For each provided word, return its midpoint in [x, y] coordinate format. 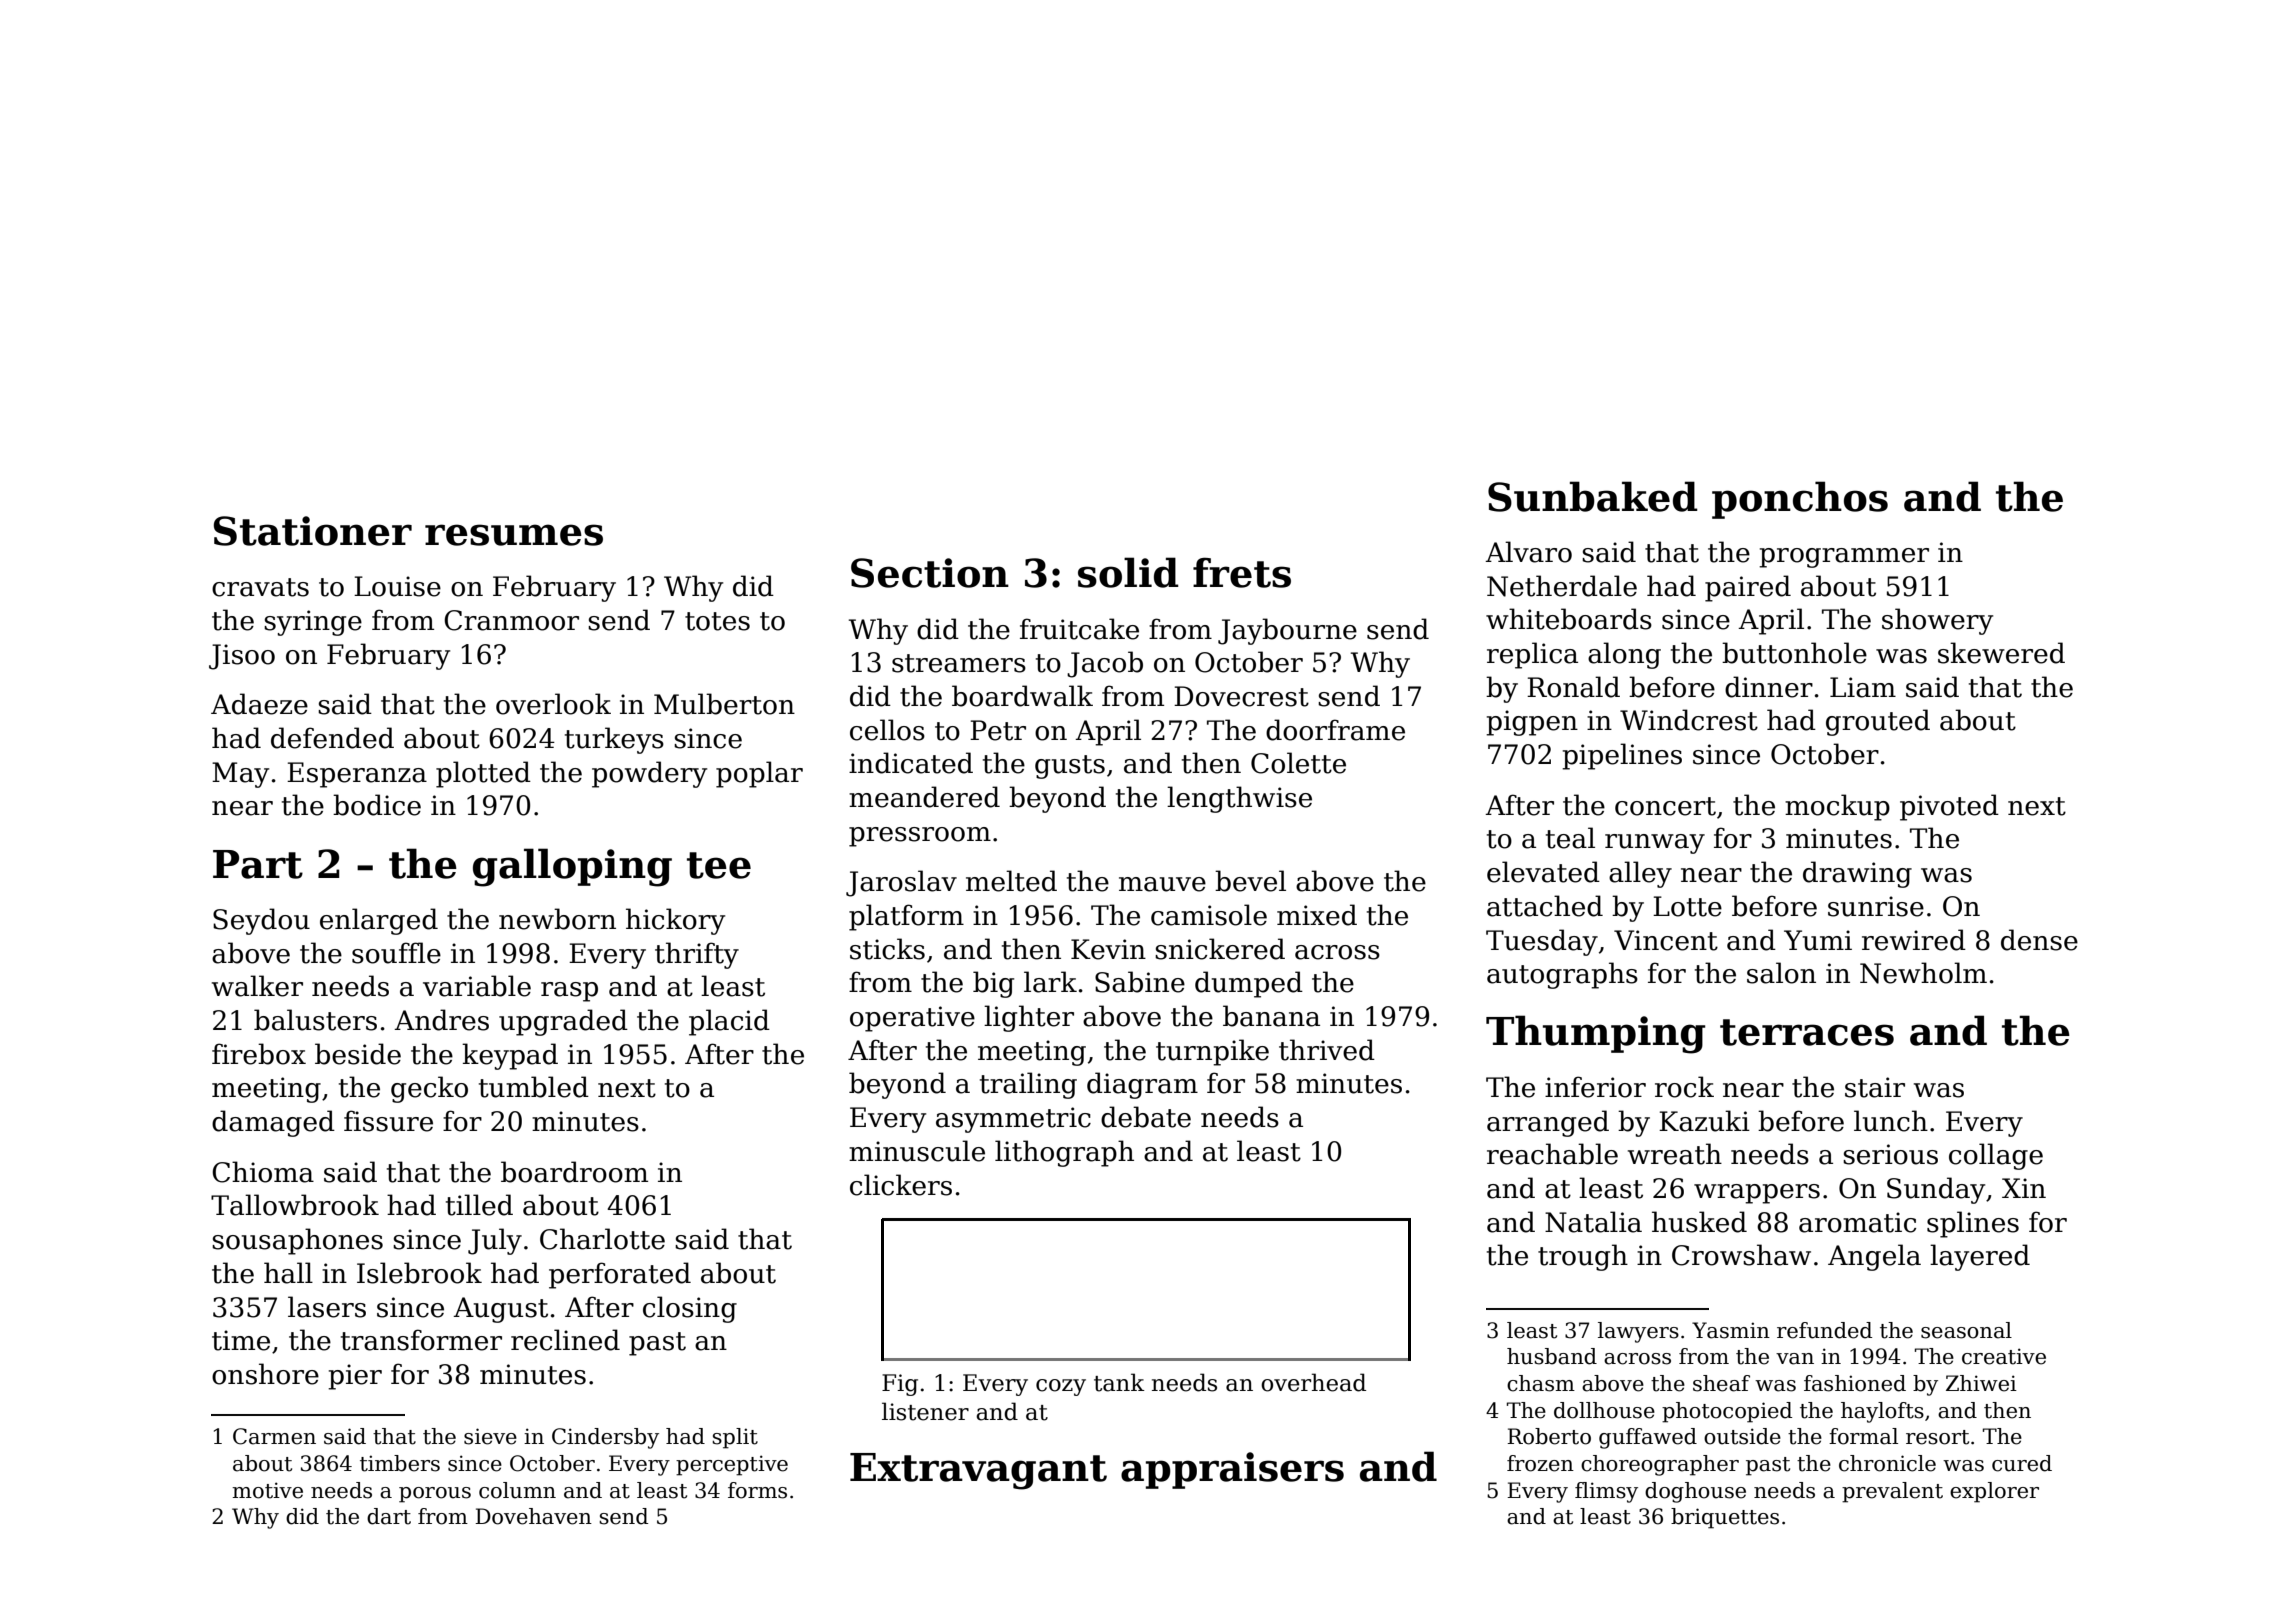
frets [1242, 572]
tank [1119, 1382]
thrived [1327, 1050]
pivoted [1949, 807]
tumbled [534, 1087]
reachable [1552, 1154]
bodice [377, 805]
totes [717, 621]
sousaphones [297, 1241]
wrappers [1757, 1194]
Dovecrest [1241, 696]
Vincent [1666, 940]
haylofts [1882, 1412]
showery [1937, 621]
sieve [490, 1436]
